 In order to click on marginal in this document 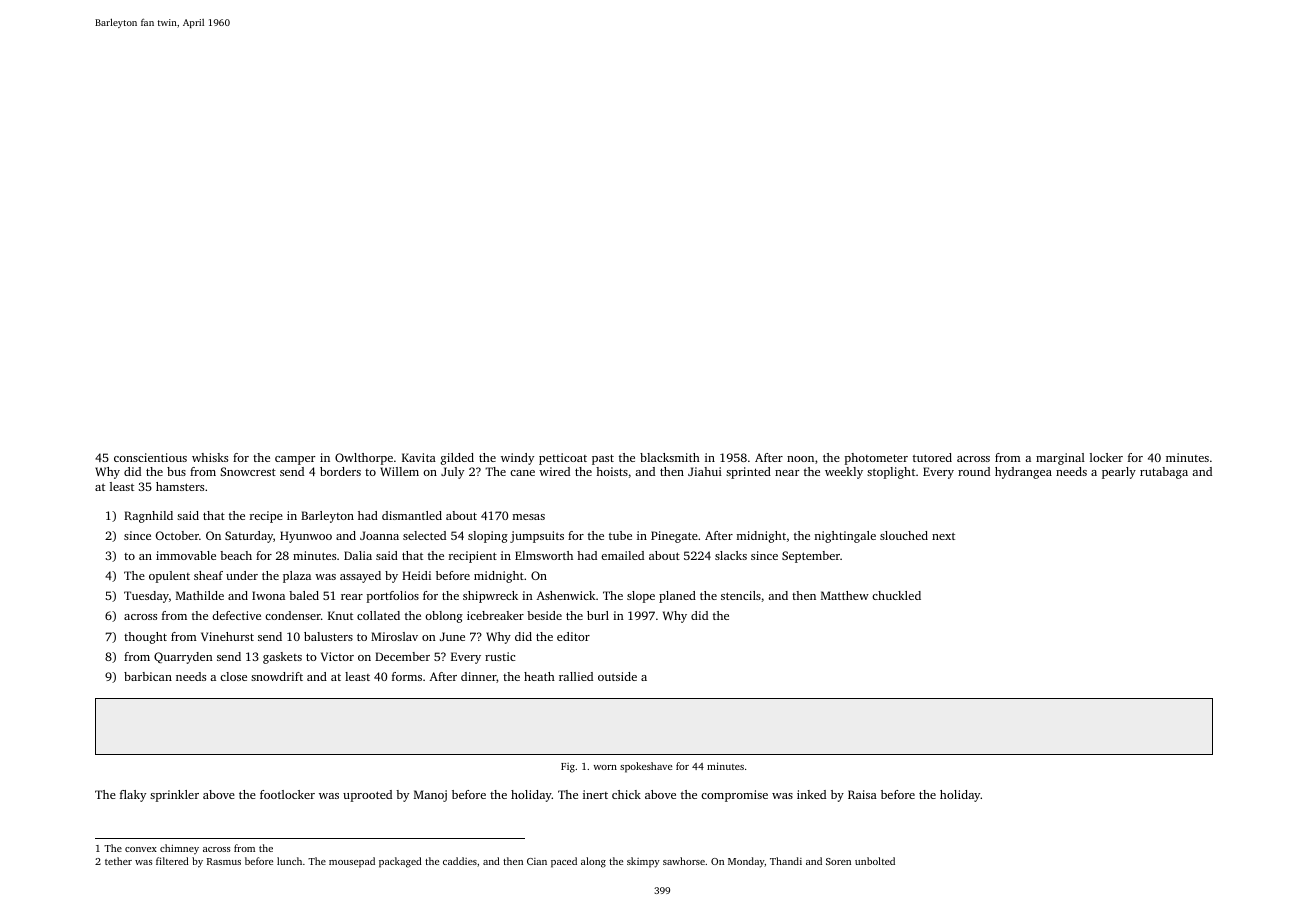, I will do `click(1060, 459)`.
